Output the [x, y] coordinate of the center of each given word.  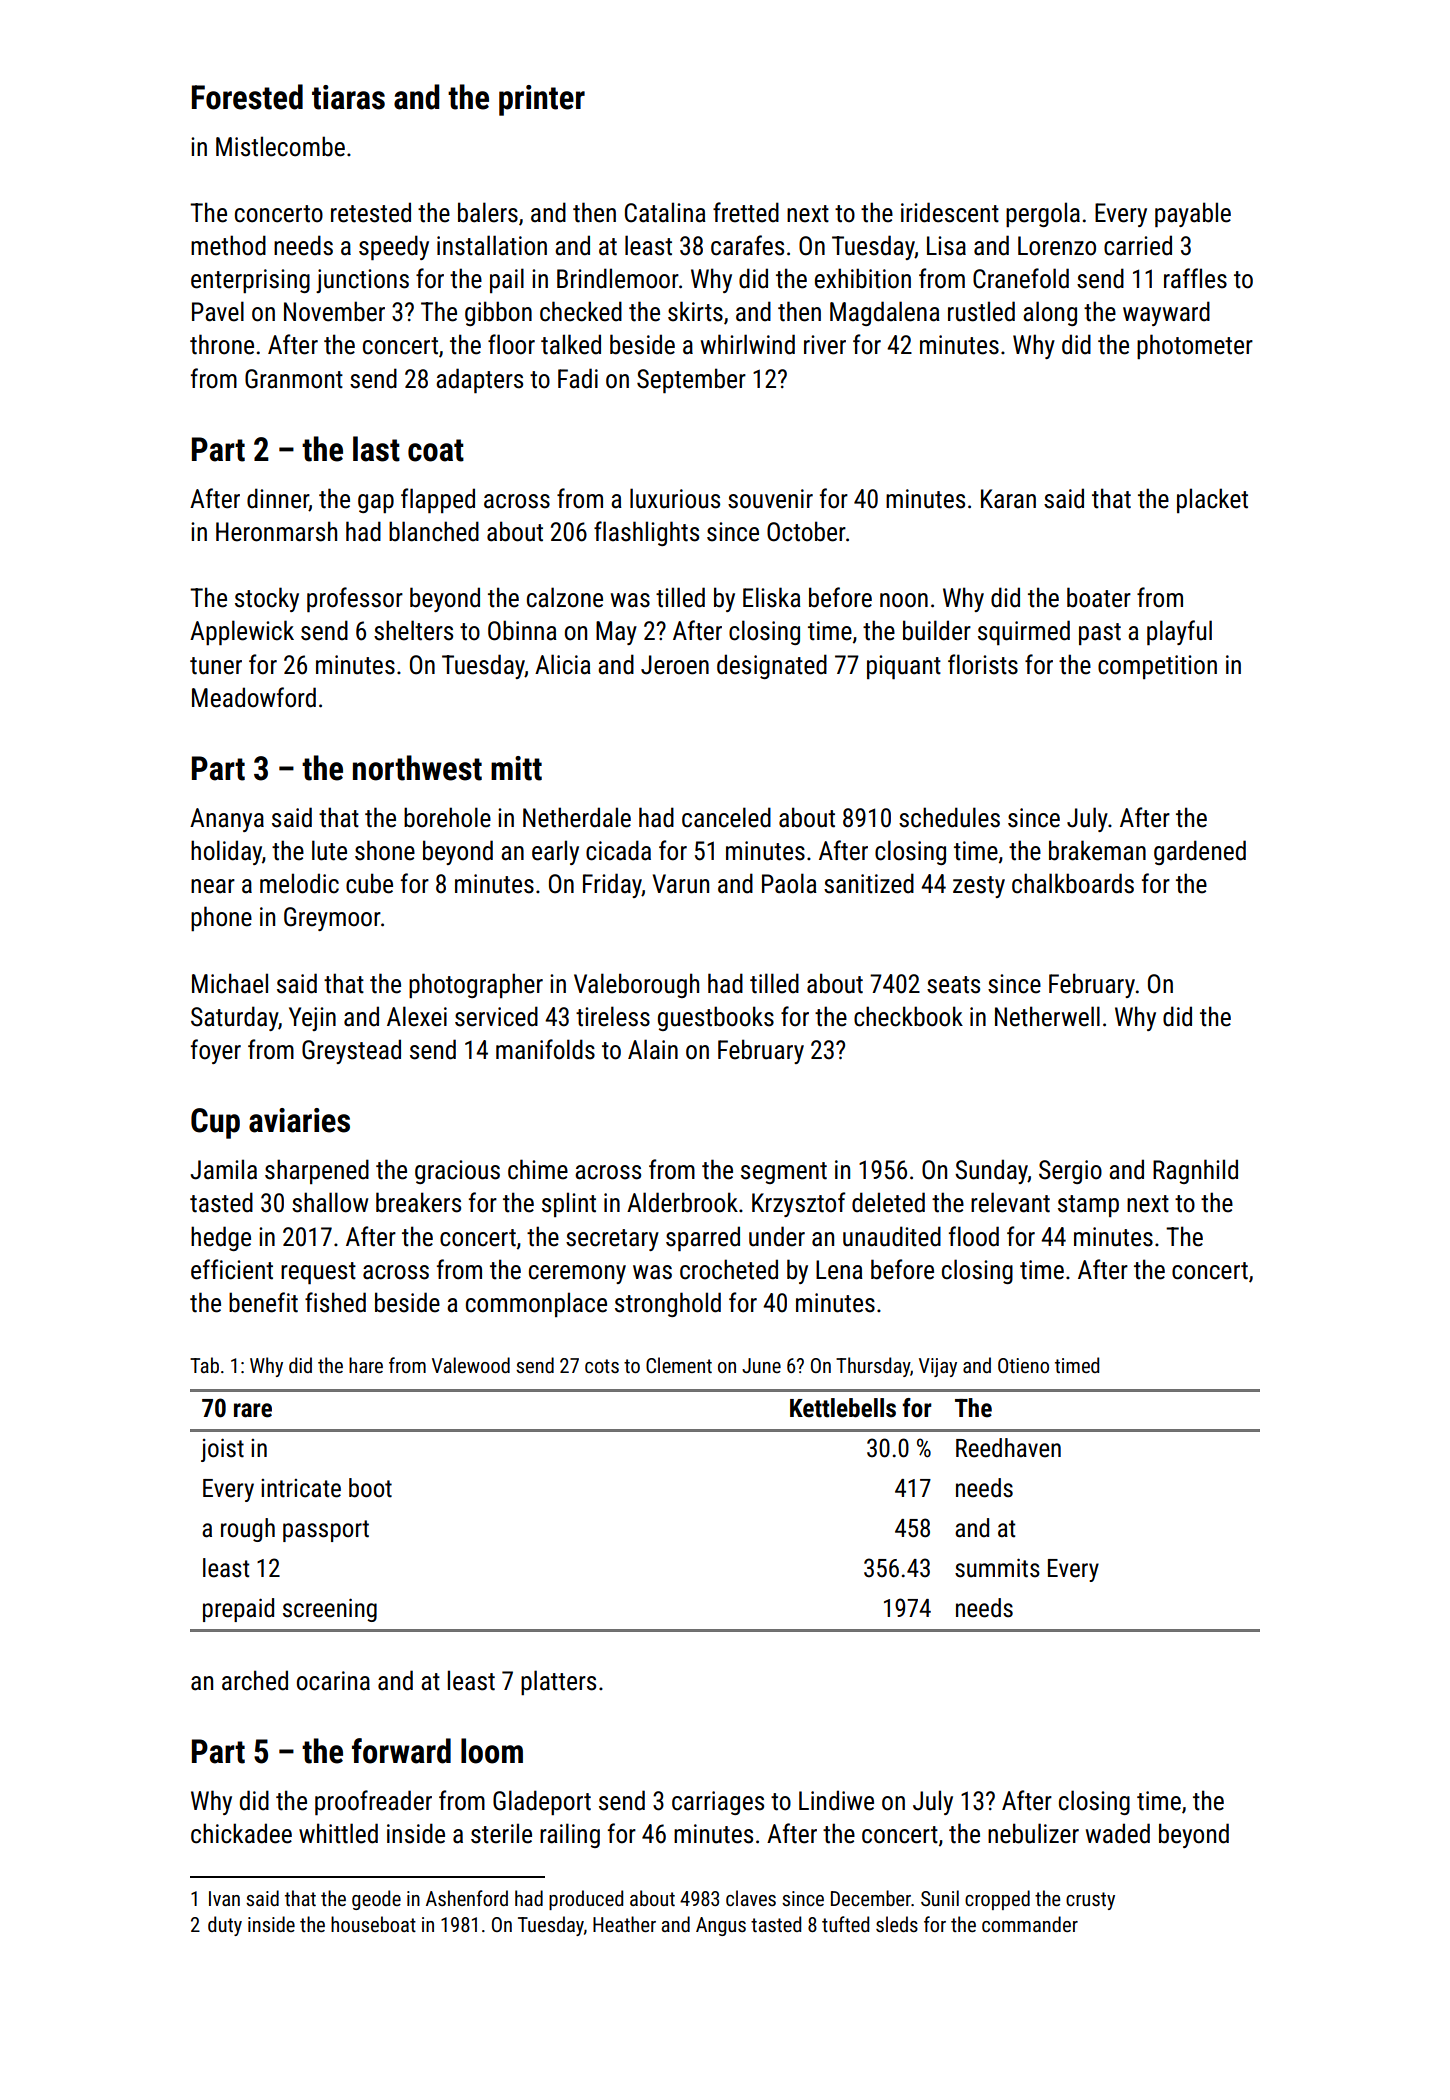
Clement [679, 1365]
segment [784, 1173]
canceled [726, 817]
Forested [247, 97]
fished [335, 1302]
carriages [718, 1803]
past [1100, 634]
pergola [1043, 214]
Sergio [1070, 1172]
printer [542, 100]
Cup [215, 1123]
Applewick [242, 632]
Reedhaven [1008, 1448]
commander [1030, 1924]
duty [225, 1926]
